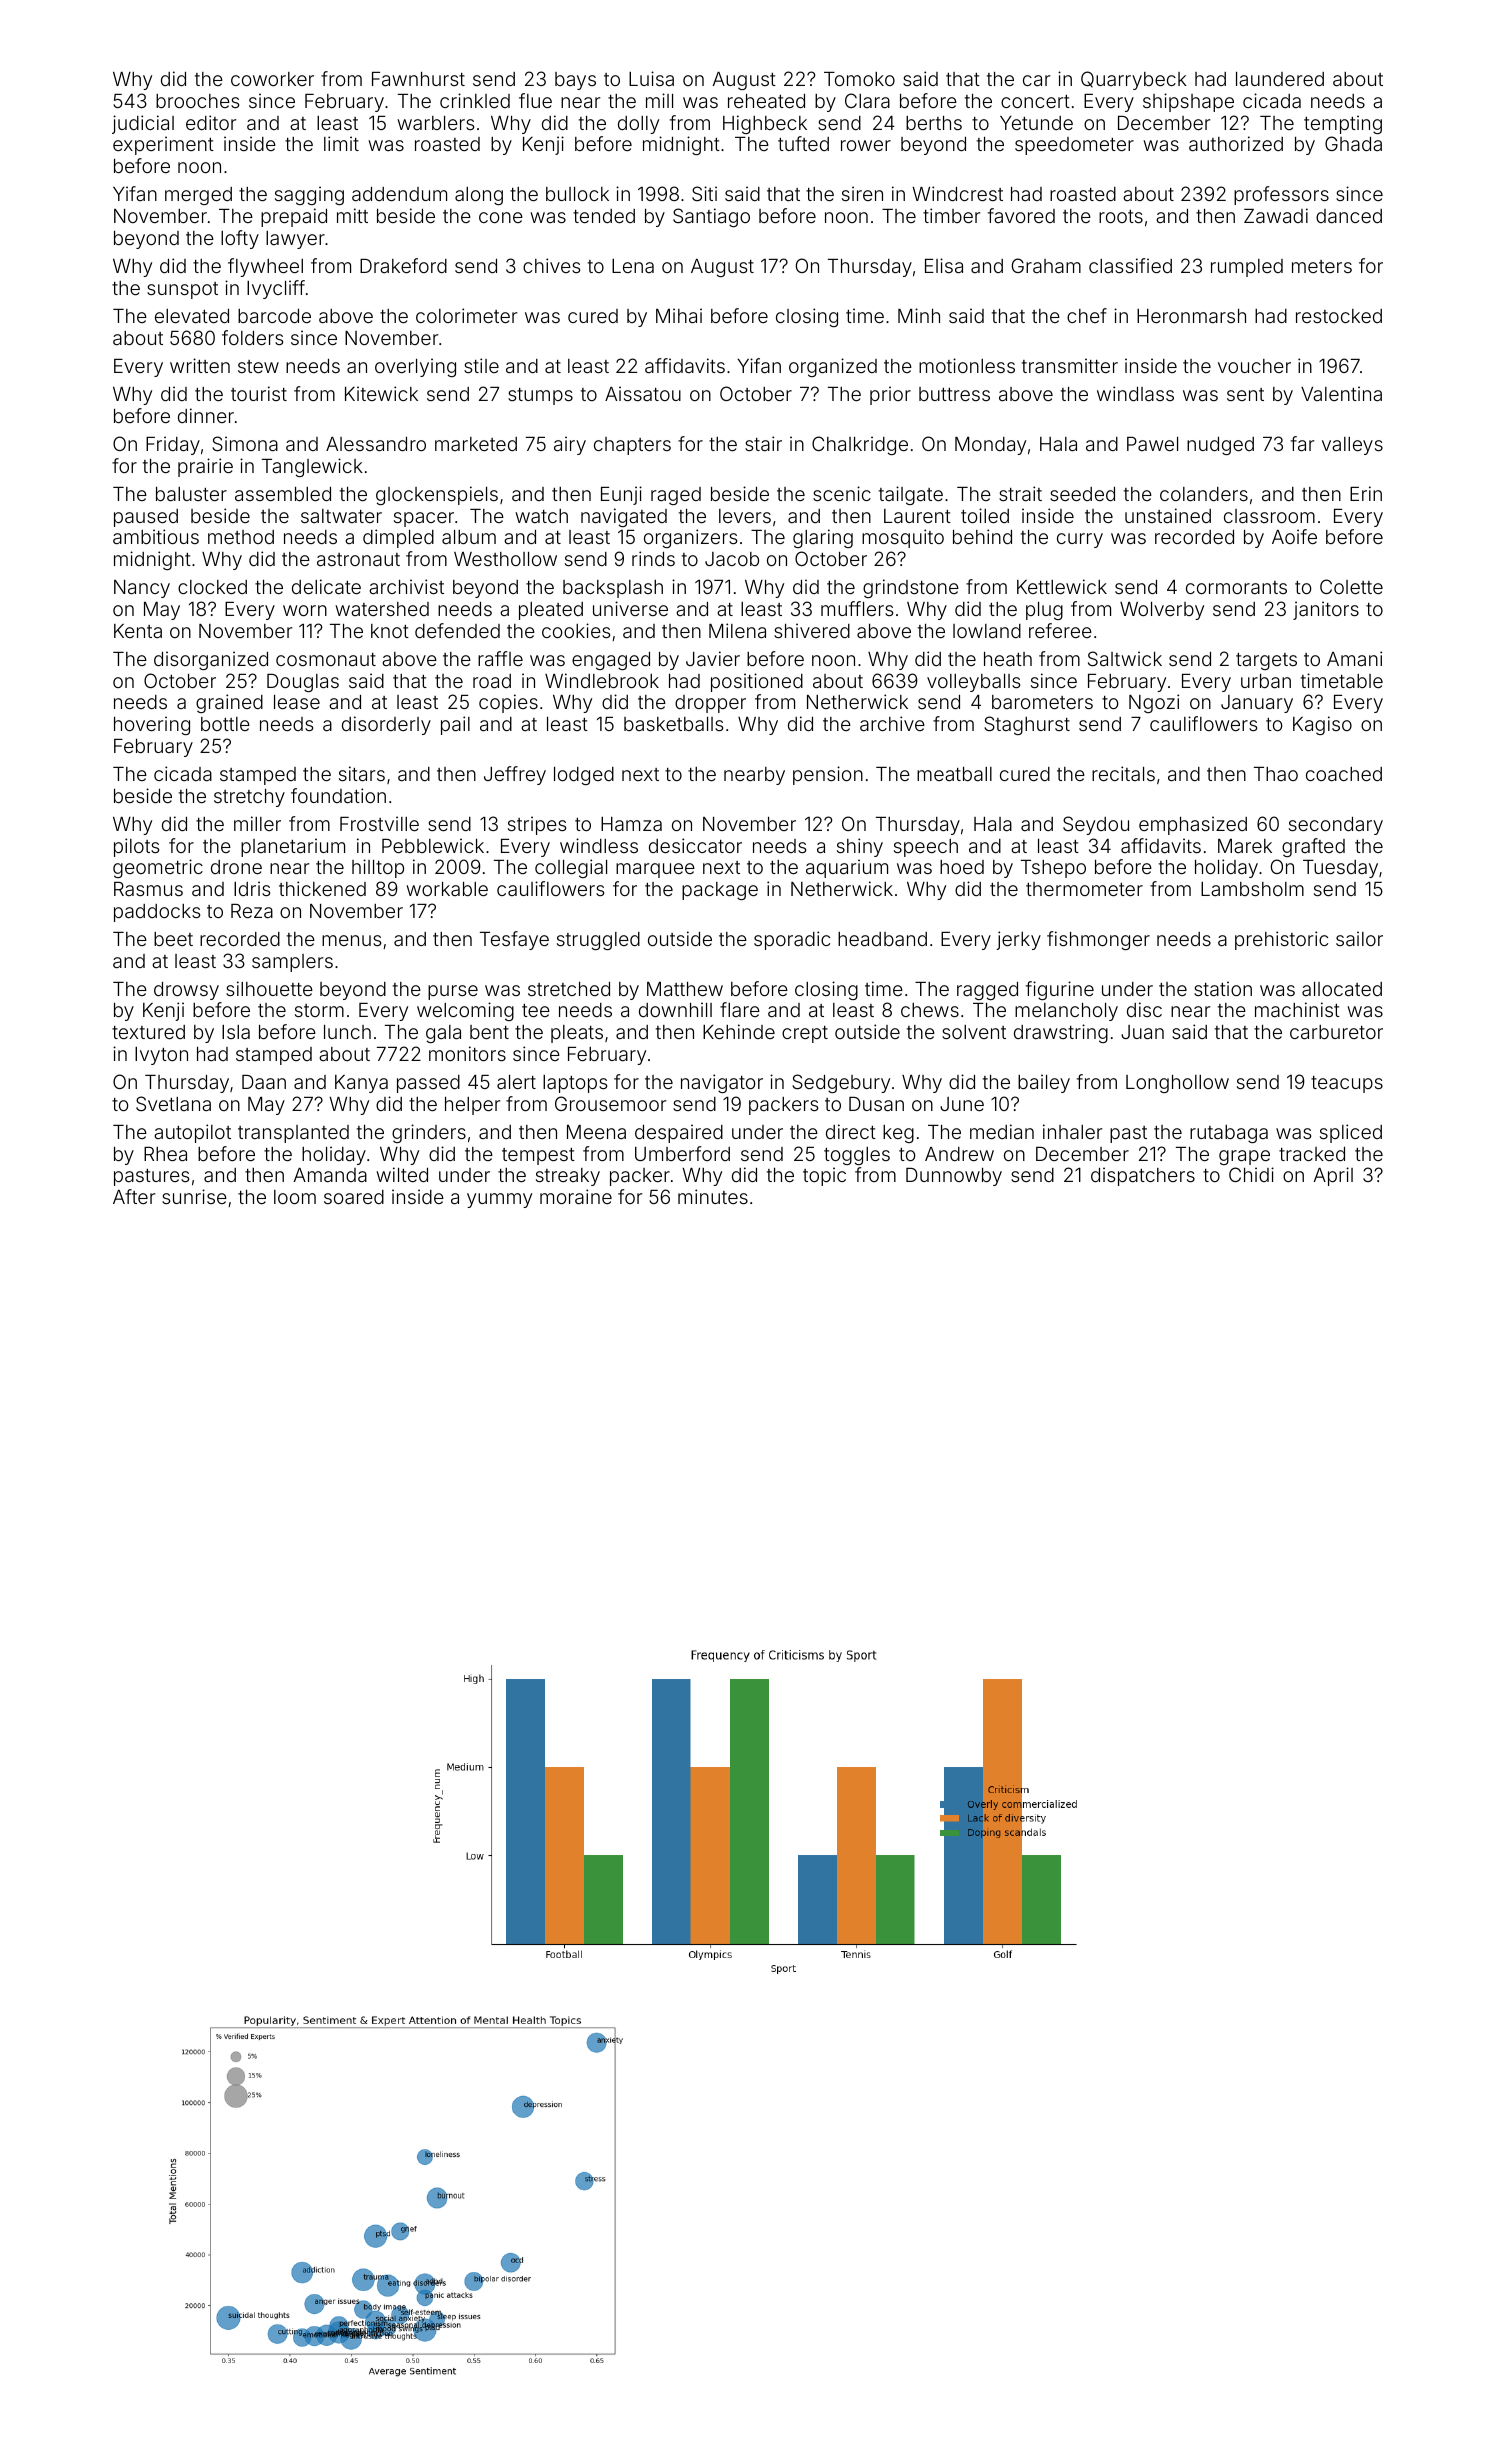  What do you see at coordinates (418, 79) in the screenshot?
I see `Fawnhurst` at bounding box center [418, 79].
